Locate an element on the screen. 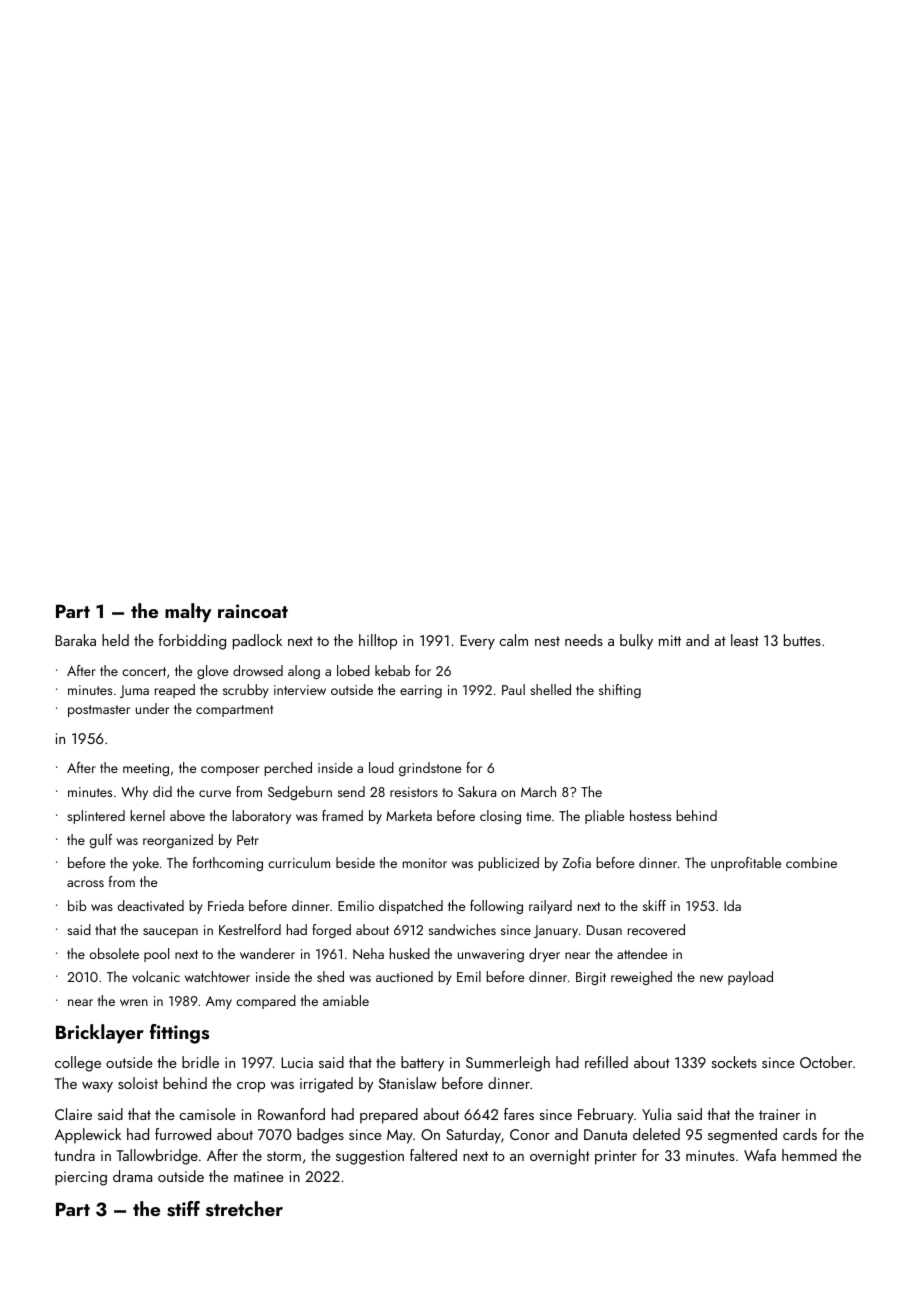  stretcher is located at coordinates (244, 1209).
